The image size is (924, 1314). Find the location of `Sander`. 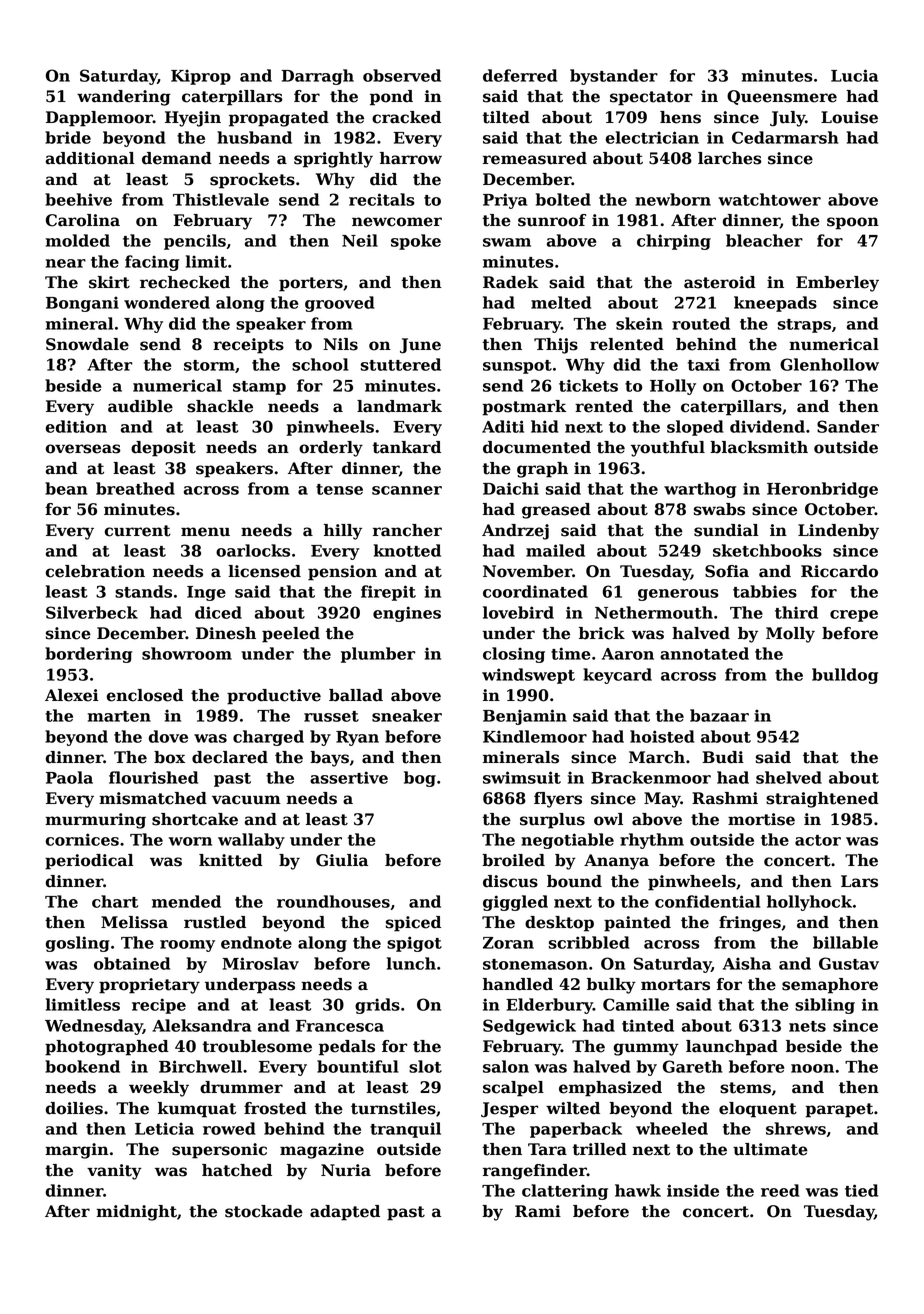

Sander is located at coordinates (848, 426).
